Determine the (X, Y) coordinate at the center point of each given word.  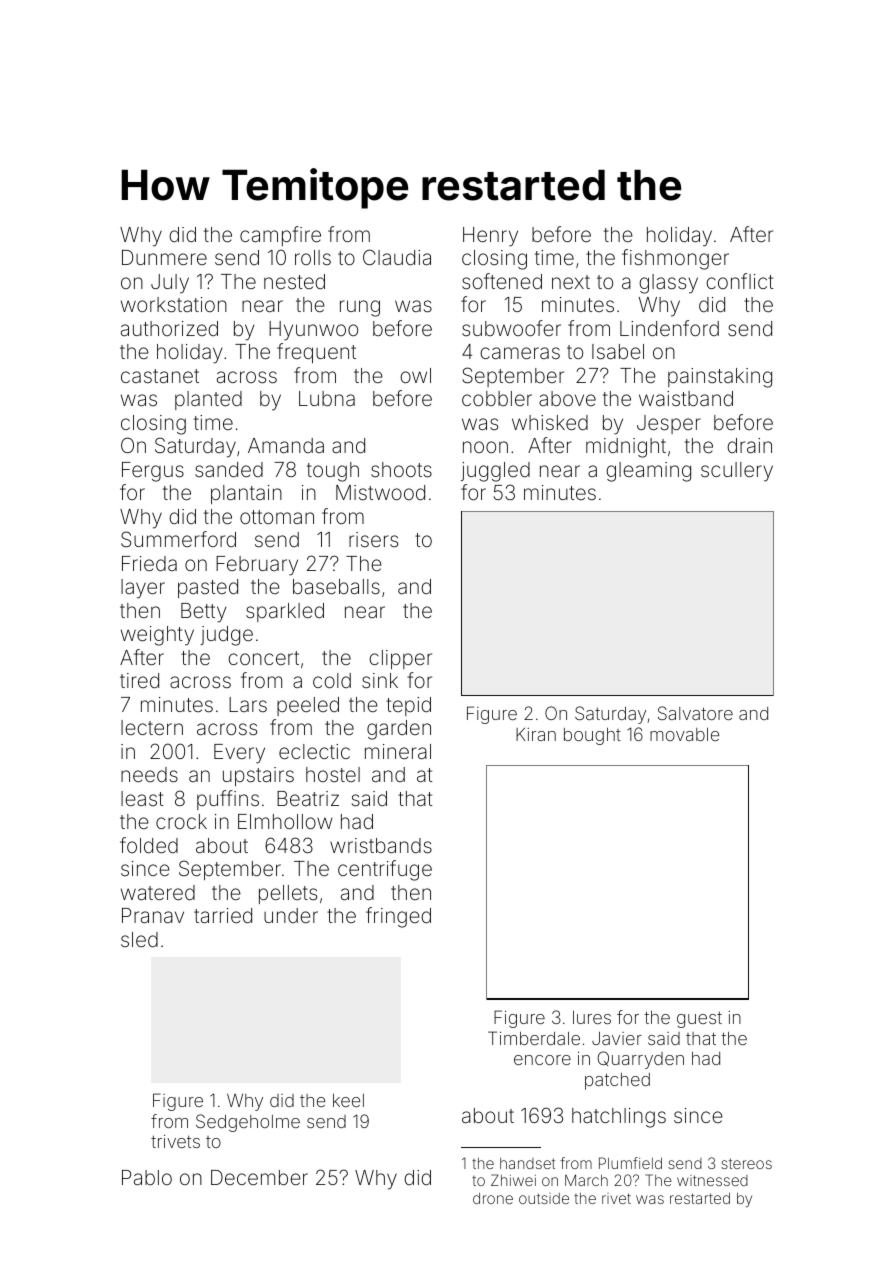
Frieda (149, 563)
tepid (408, 706)
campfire (280, 236)
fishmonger (675, 259)
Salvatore (695, 713)
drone (493, 1198)
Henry (490, 237)
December (259, 1177)
